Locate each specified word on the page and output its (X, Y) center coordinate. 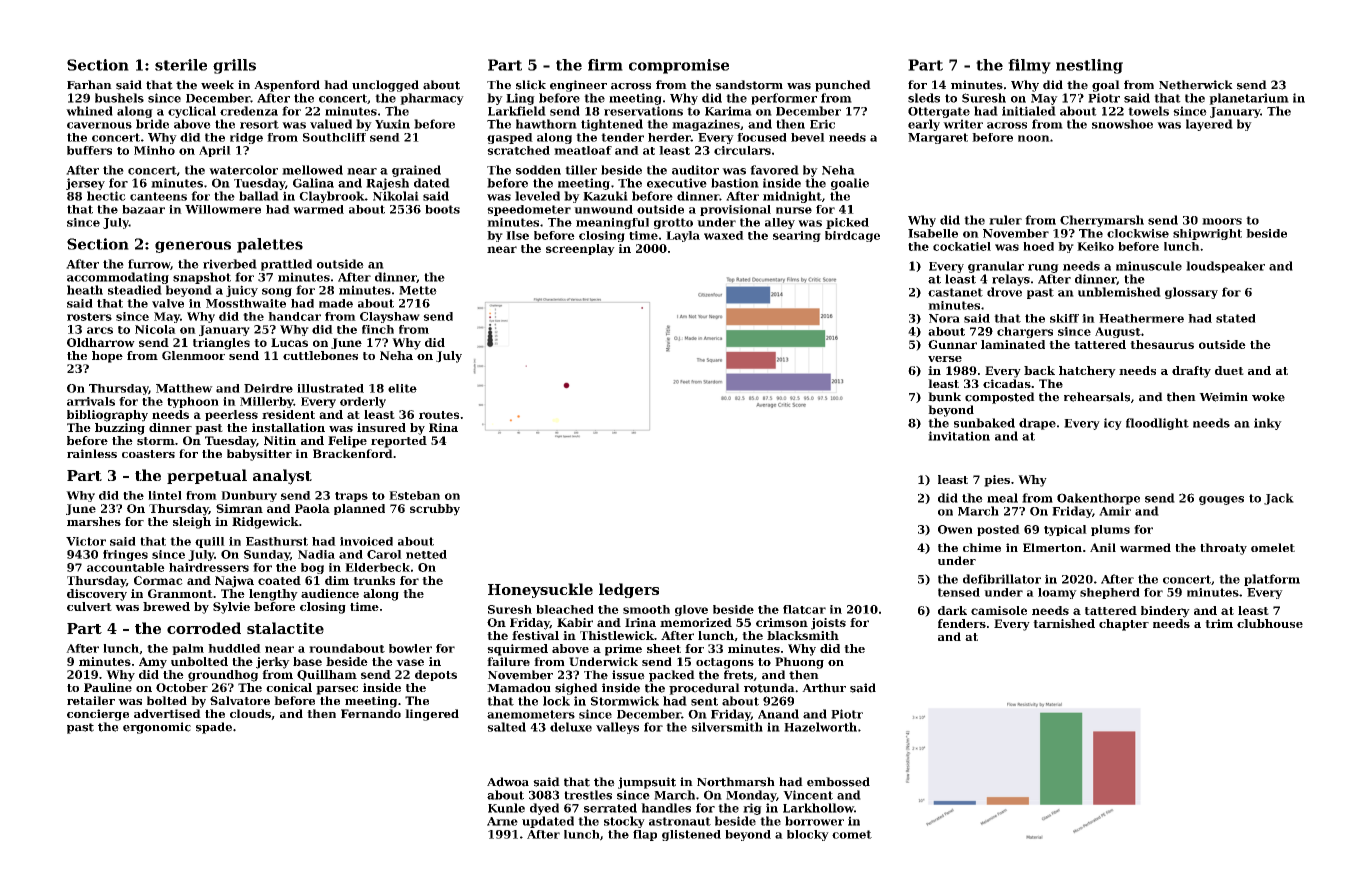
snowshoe (1122, 124)
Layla (683, 236)
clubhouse (1270, 623)
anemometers (531, 714)
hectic (106, 196)
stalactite (285, 628)
